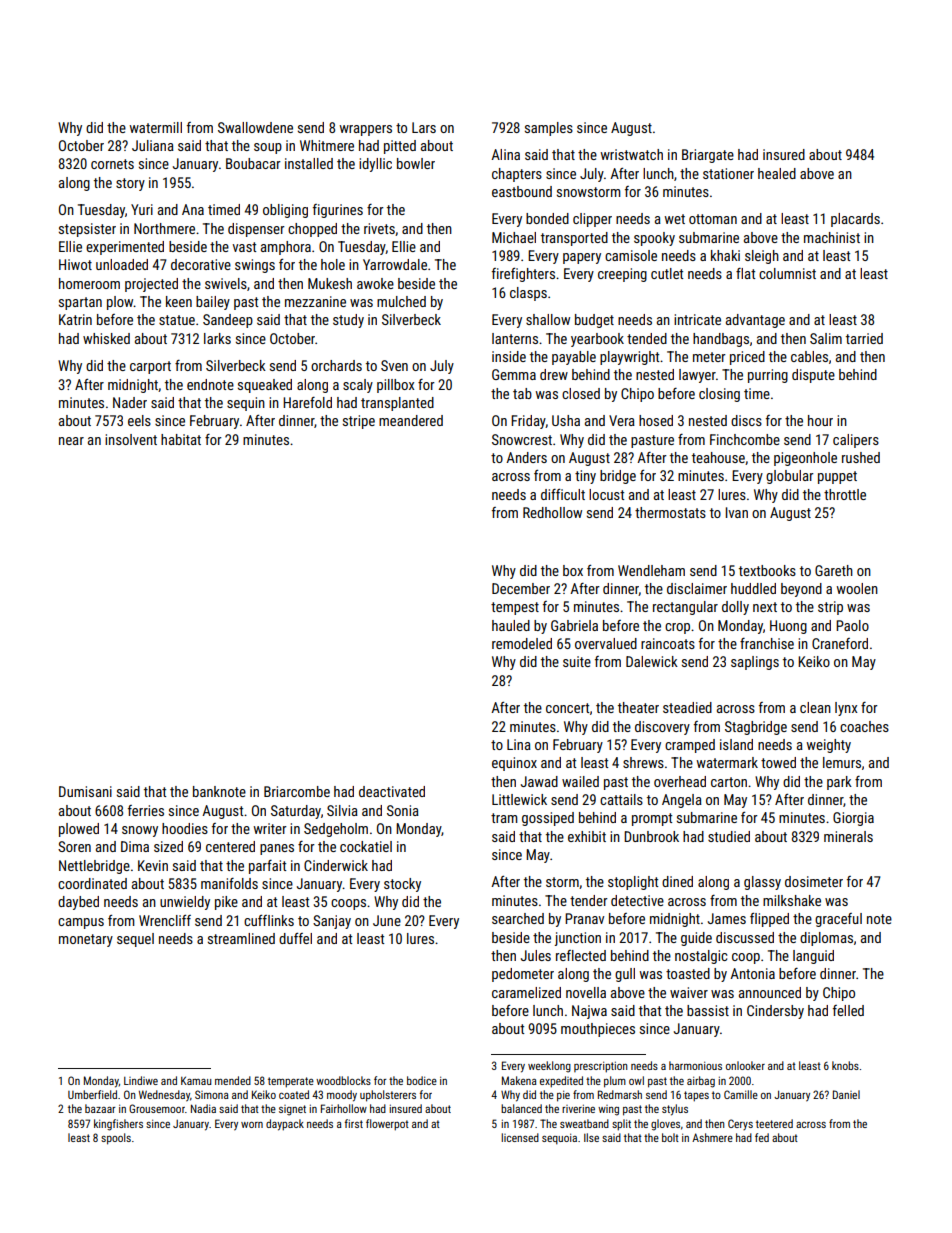 This page has height=1233, width=952. Describe the element at coordinates (509, 356) in the page. I see `inside` at that location.
